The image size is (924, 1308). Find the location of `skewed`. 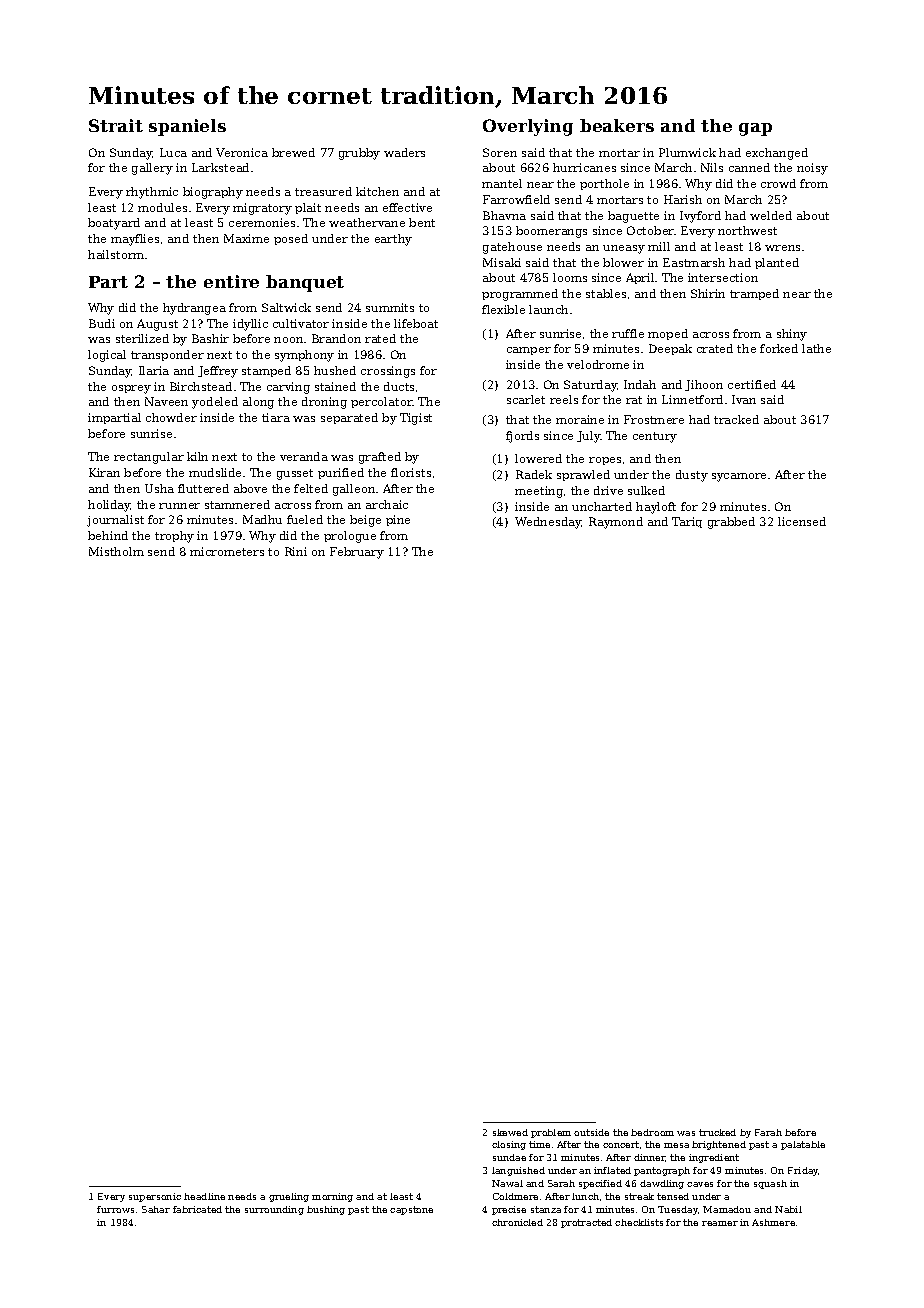

skewed is located at coordinates (510, 1132).
